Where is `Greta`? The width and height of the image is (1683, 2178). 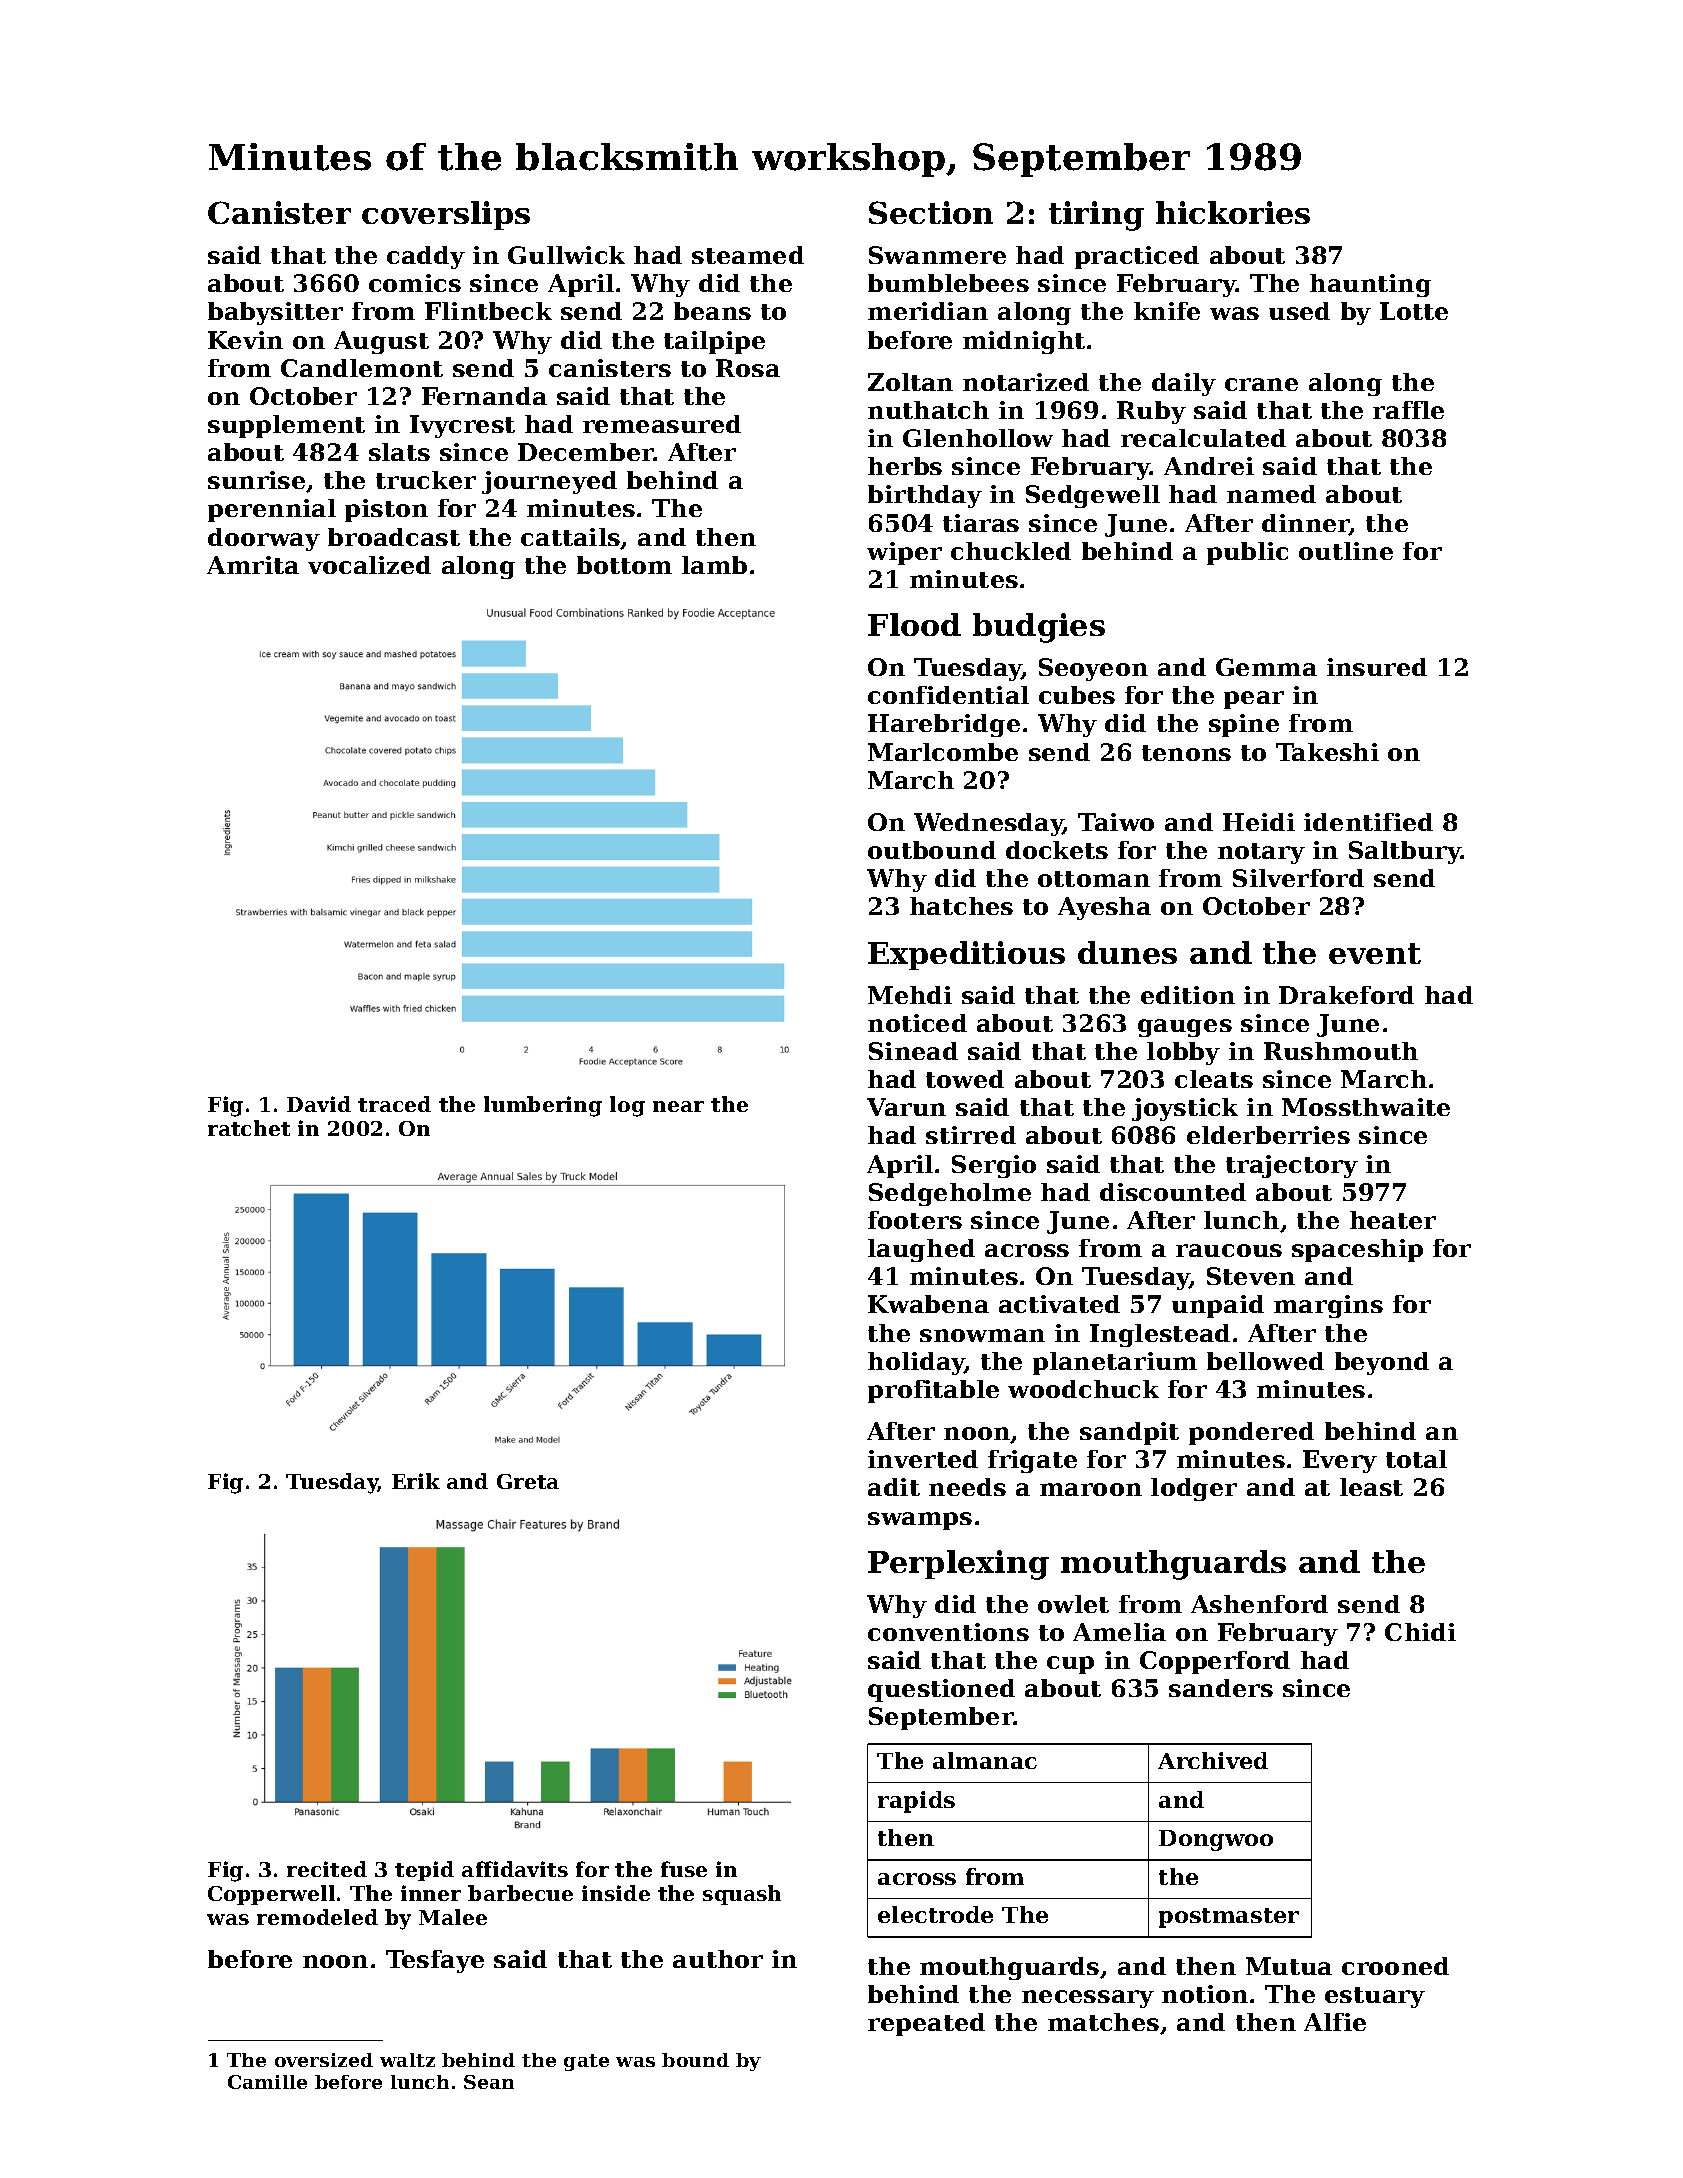 Greta is located at coordinates (528, 1481).
